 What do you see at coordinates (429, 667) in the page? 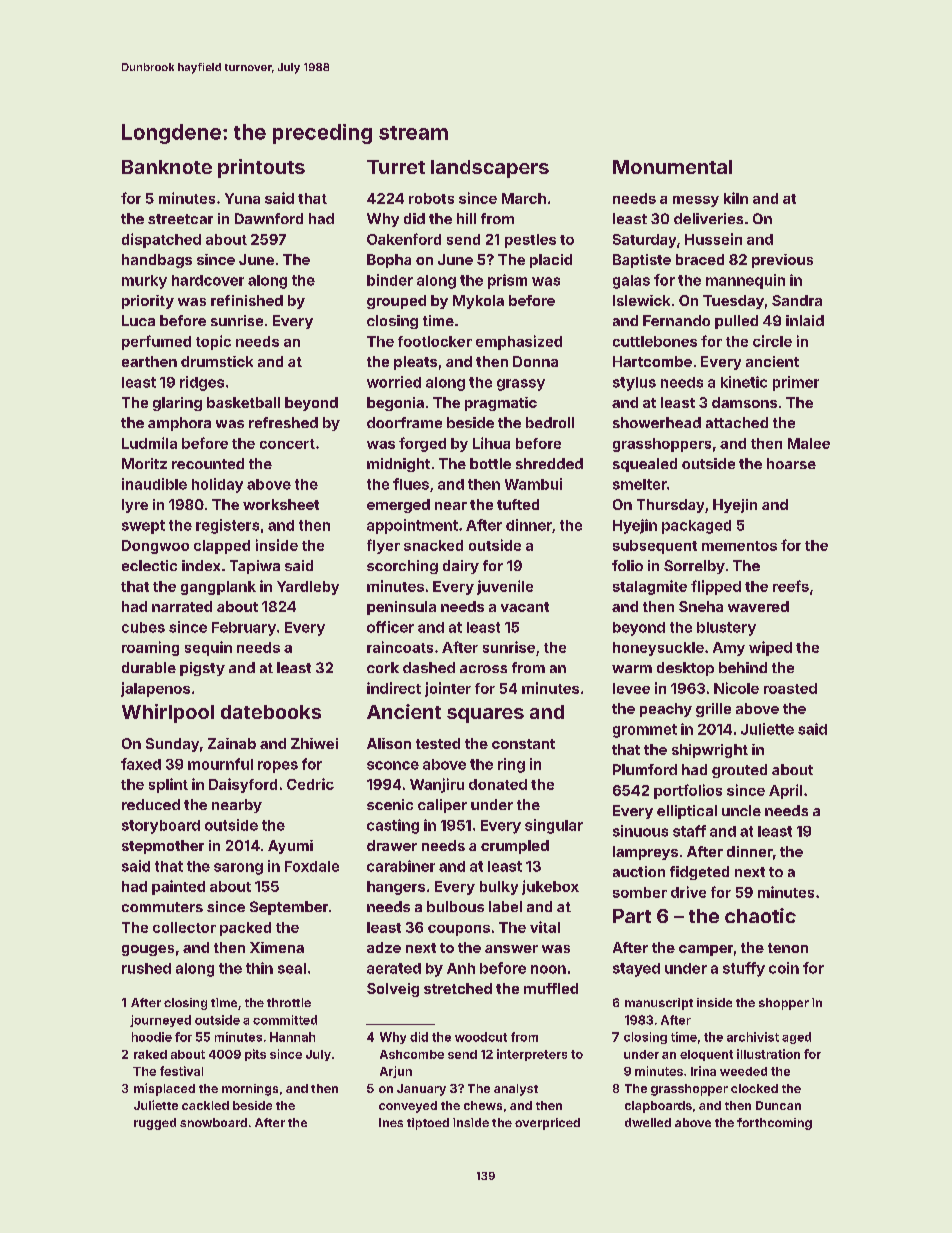
I see `dashed` at bounding box center [429, 667].
